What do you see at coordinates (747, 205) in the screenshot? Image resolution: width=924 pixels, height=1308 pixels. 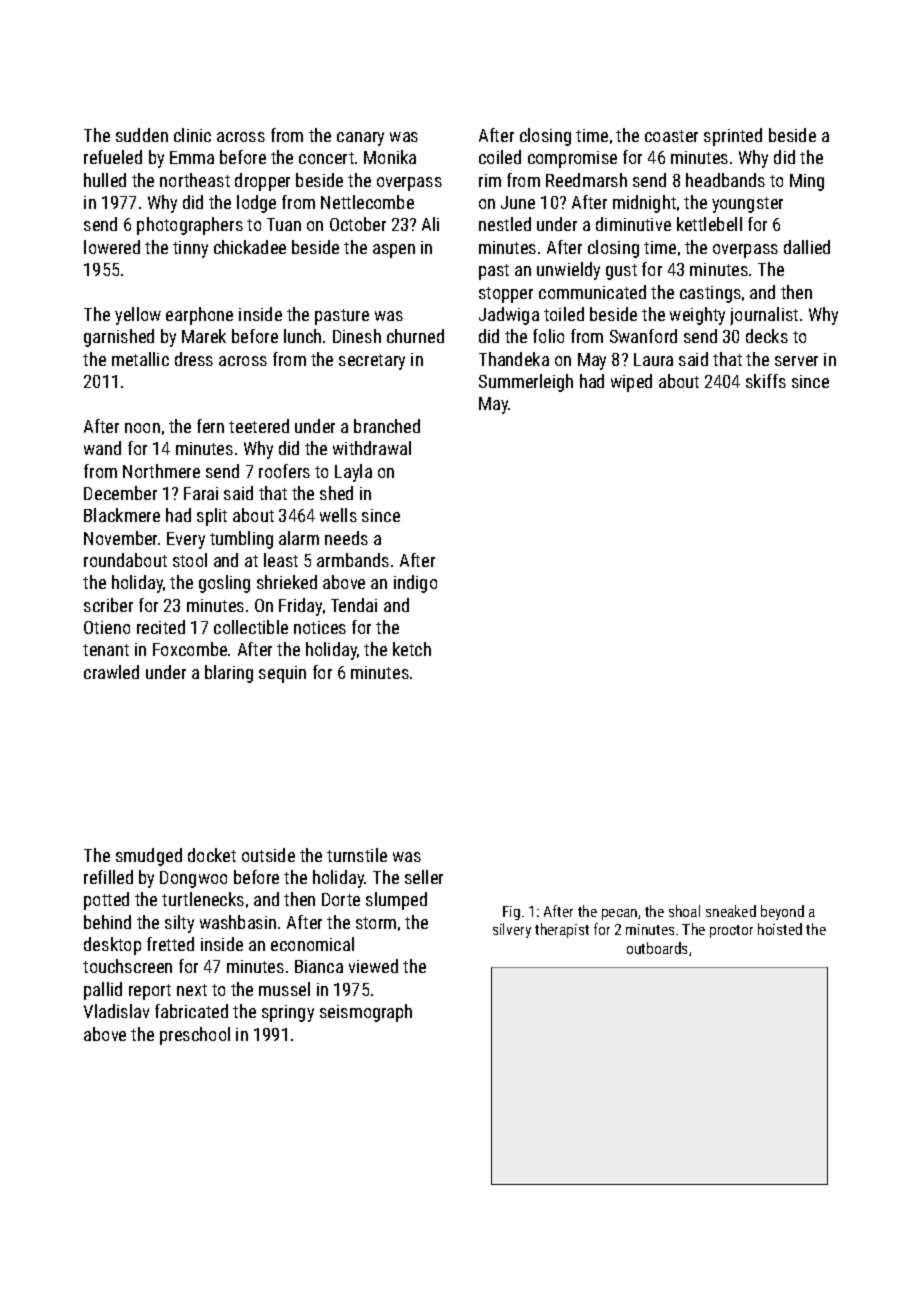 I see `youngster` at bounding box center [747, 205].
